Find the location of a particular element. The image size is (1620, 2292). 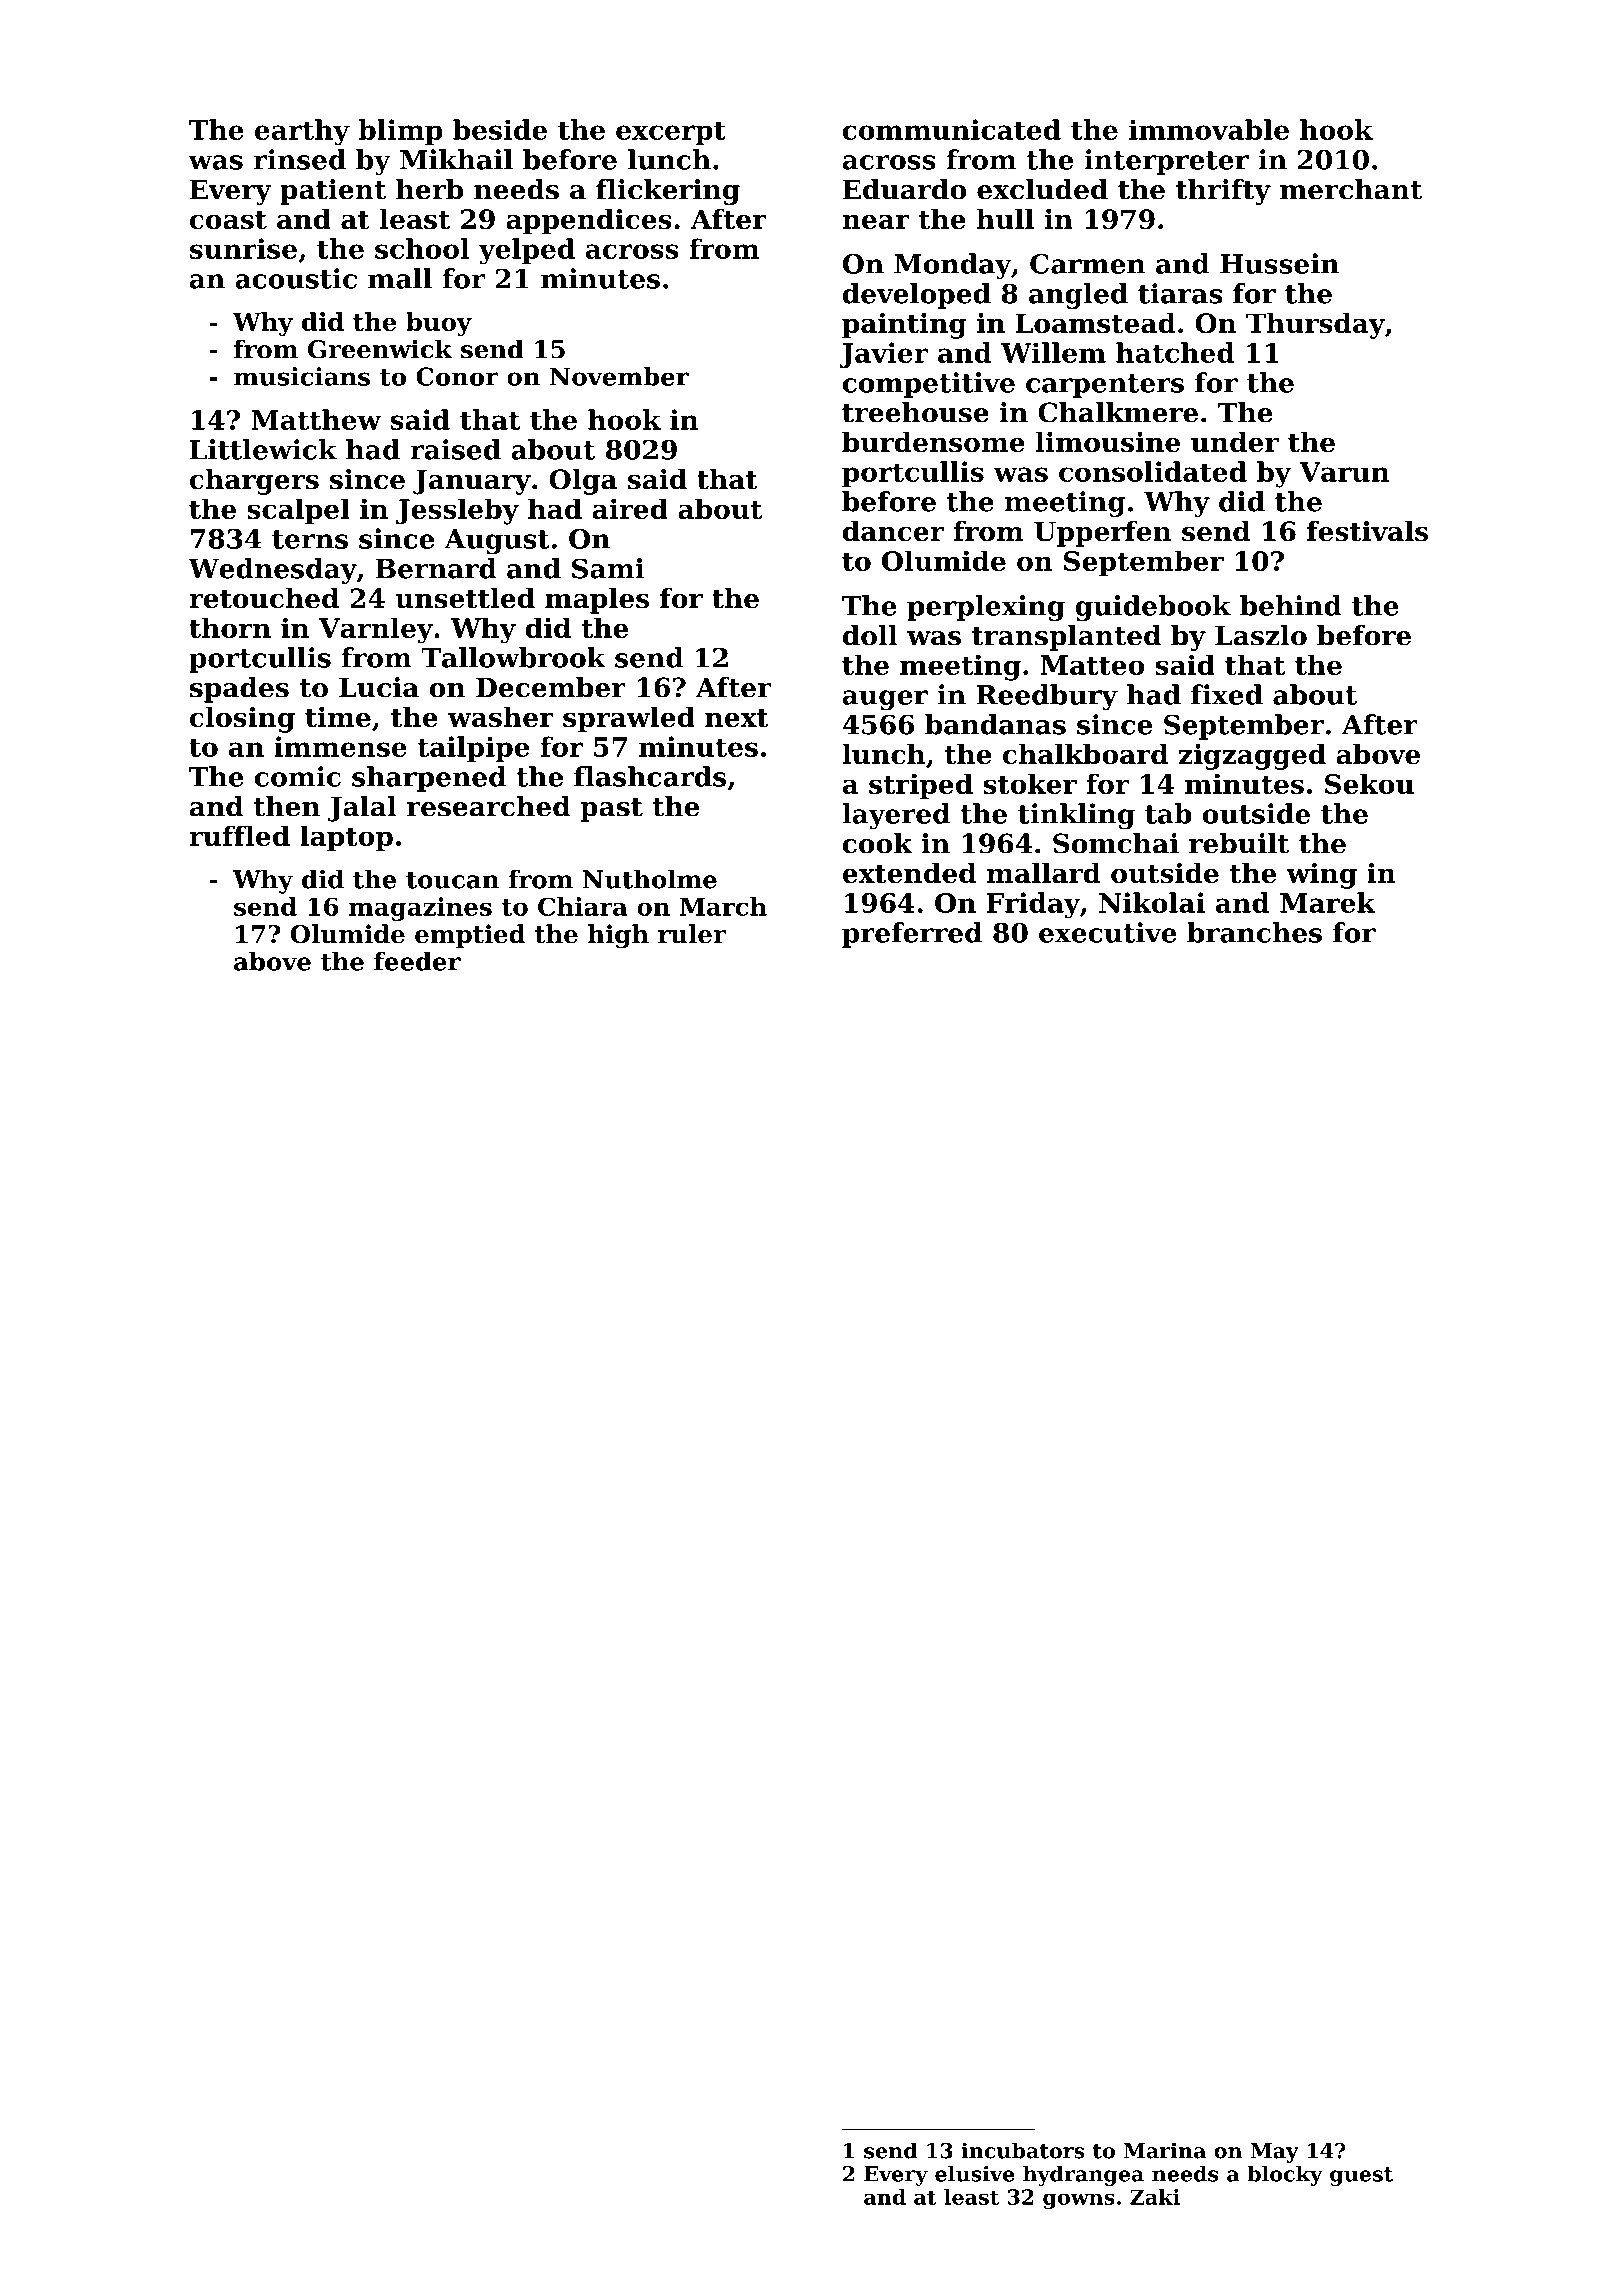

Willem is located at coordinates (1053, 352).
